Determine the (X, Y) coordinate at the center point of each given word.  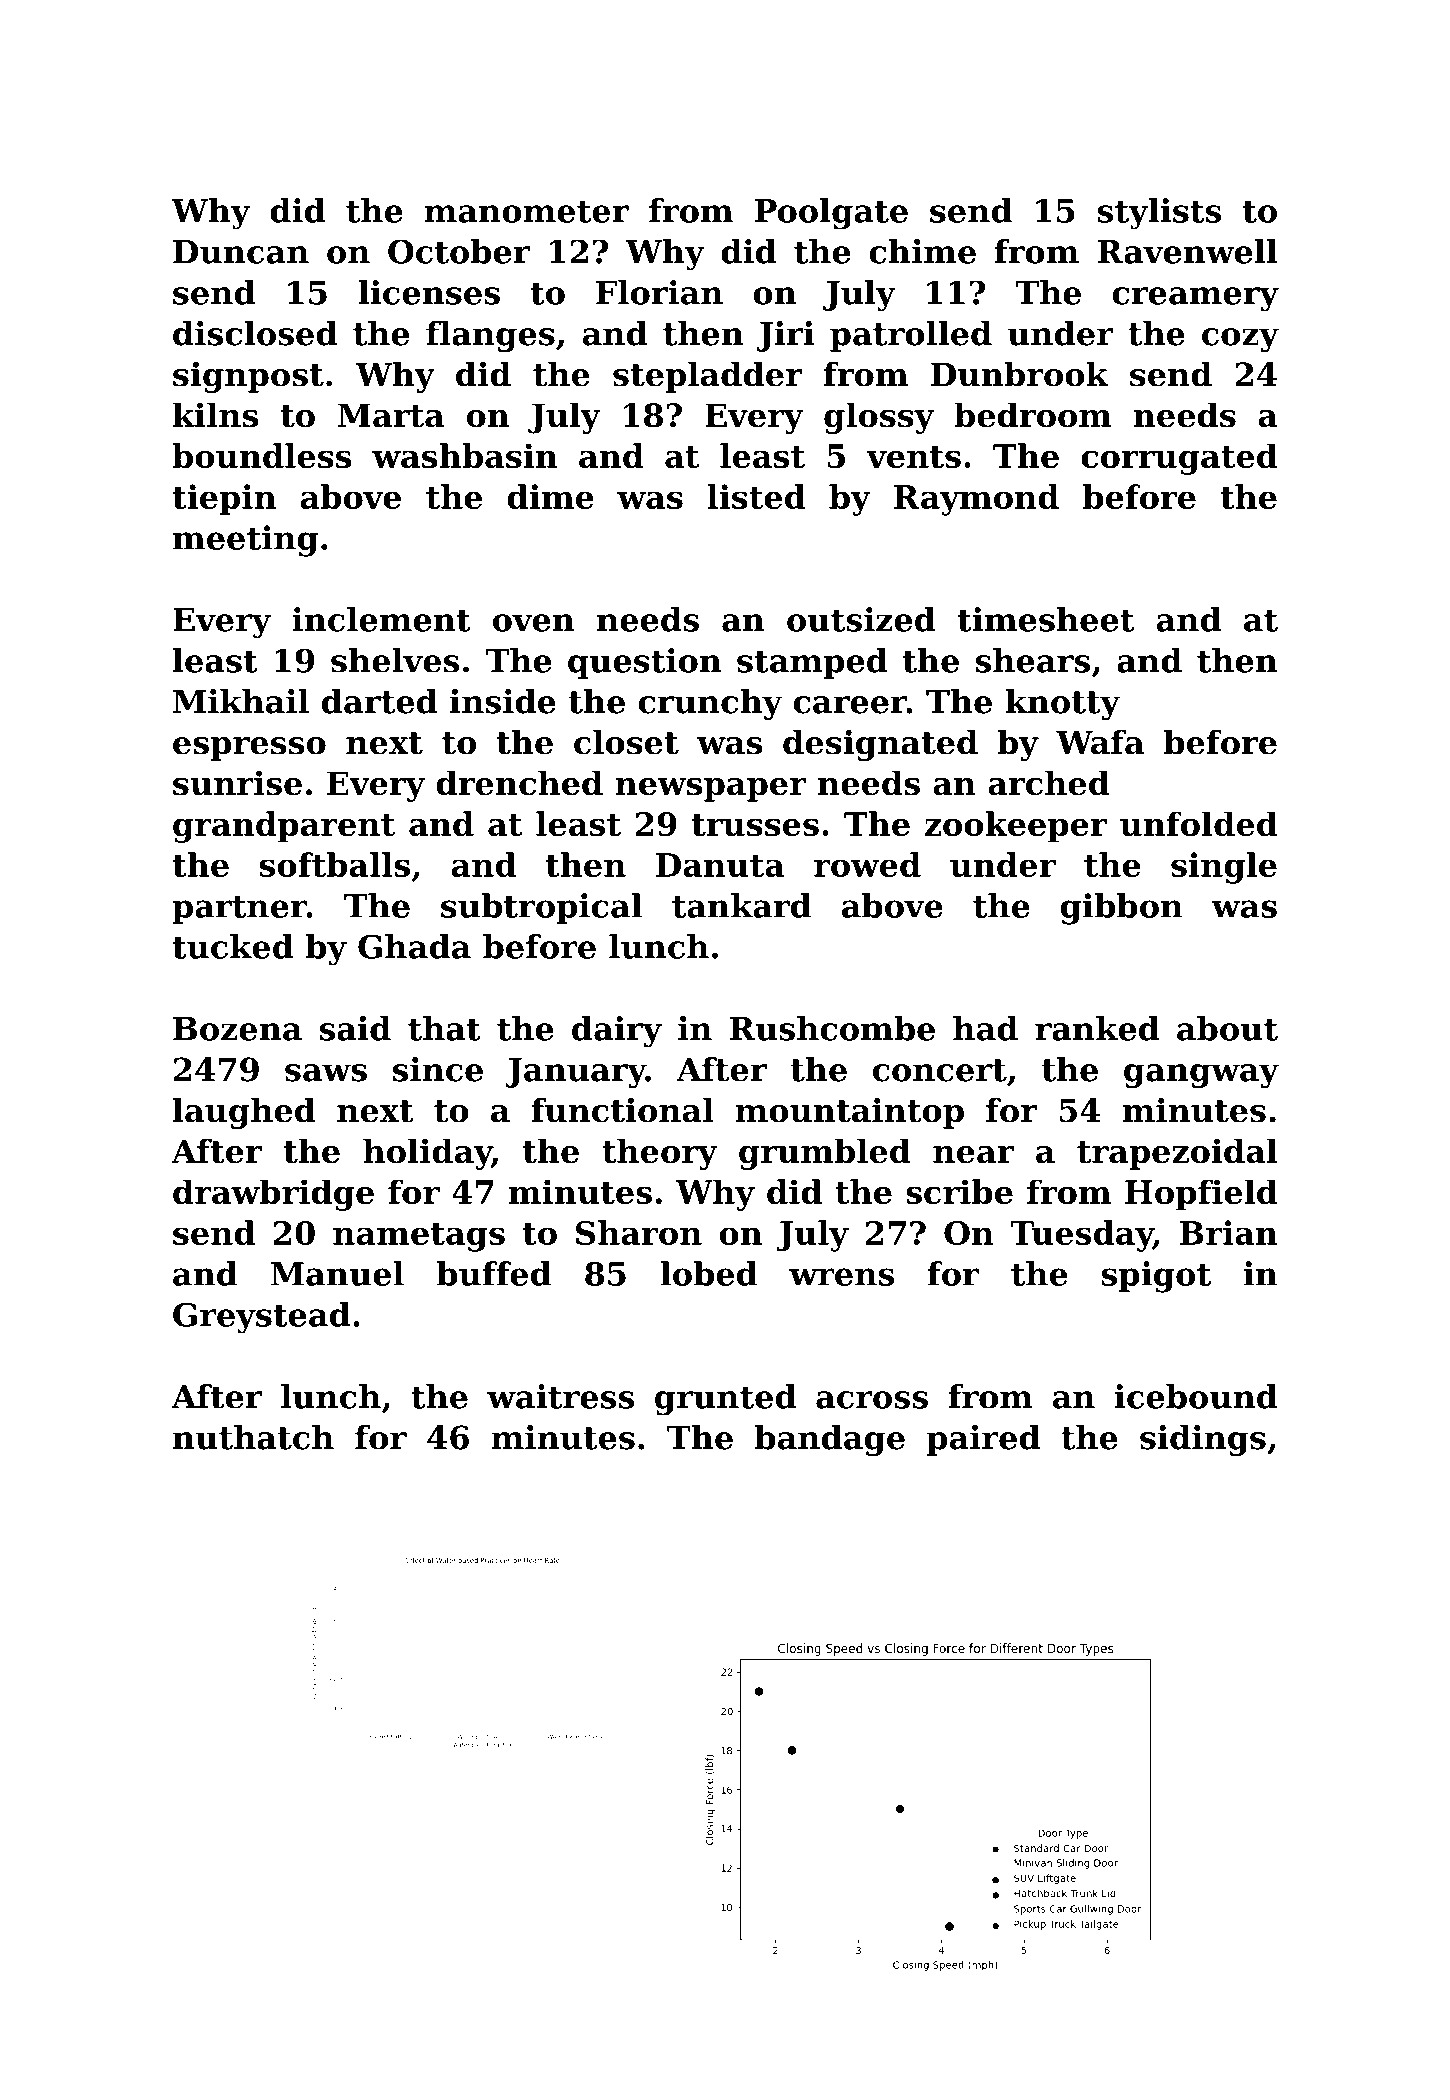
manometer (526, 211)
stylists (1159, 214)
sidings (1203, 1440)
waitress (560, 1396)
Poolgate (831, 214)
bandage (830, 1440)
